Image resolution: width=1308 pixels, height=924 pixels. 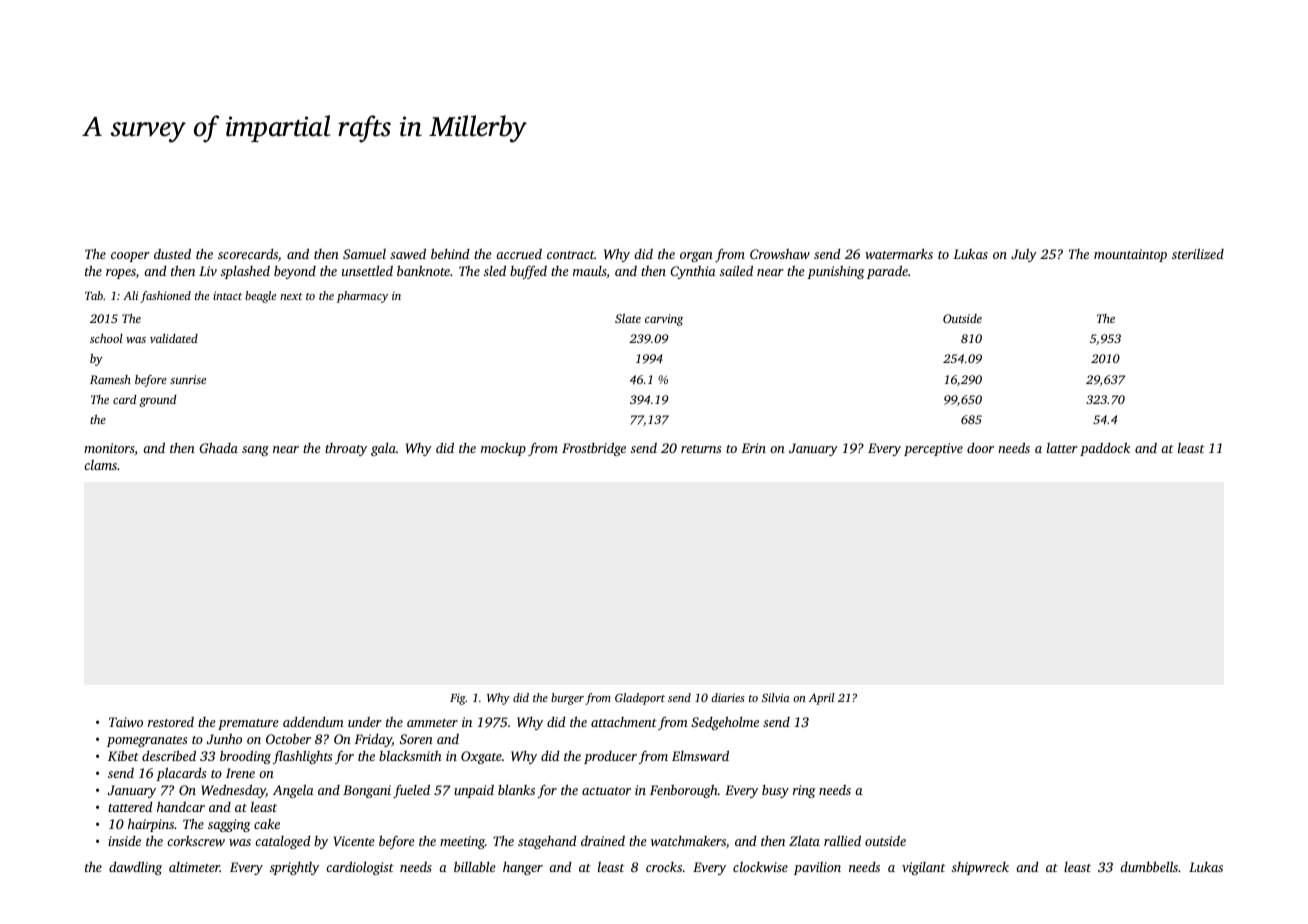 I want to click on punishing, so click(x=836, y=272).
